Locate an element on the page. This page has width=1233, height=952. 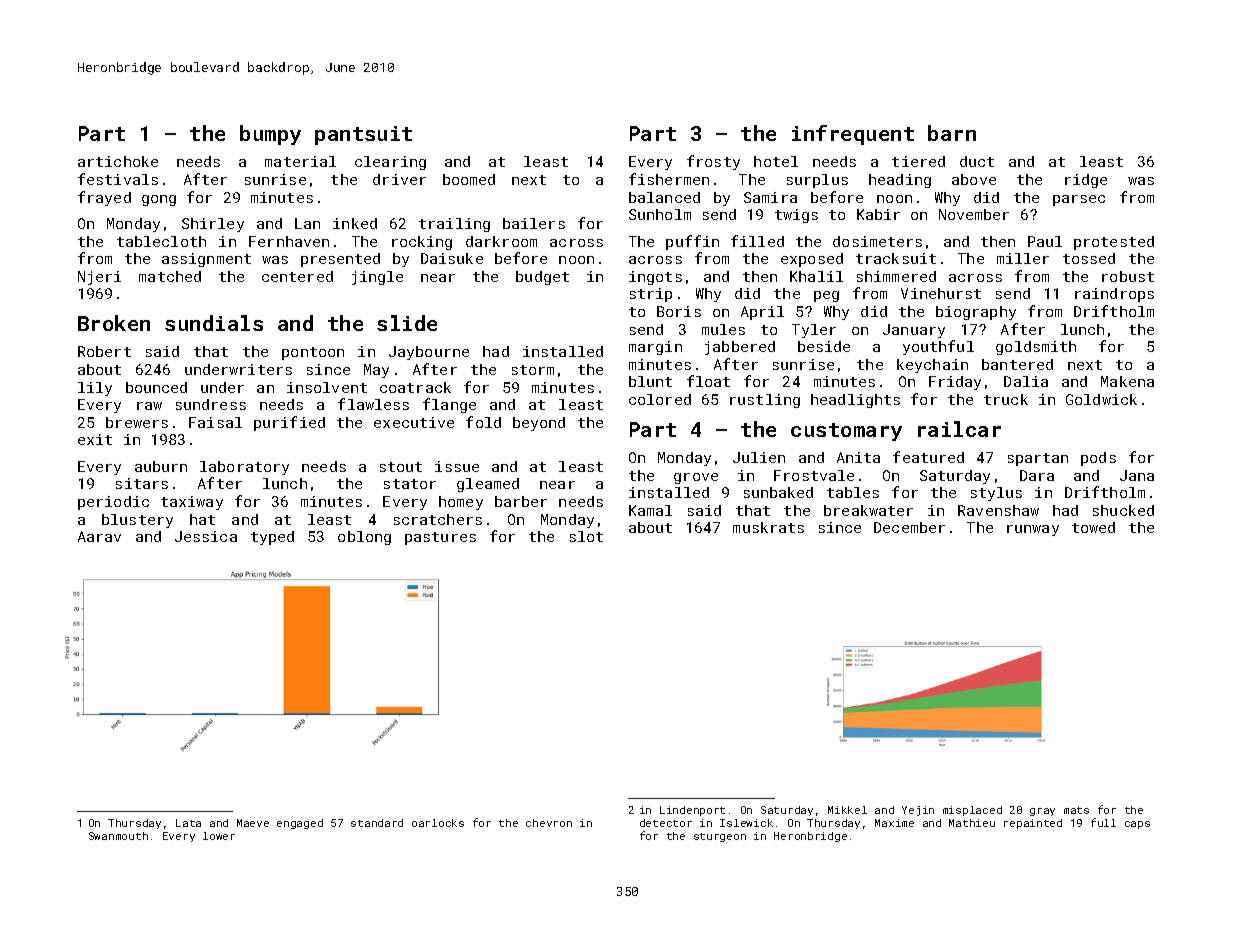
slot is located at coordinates (586, 536).
